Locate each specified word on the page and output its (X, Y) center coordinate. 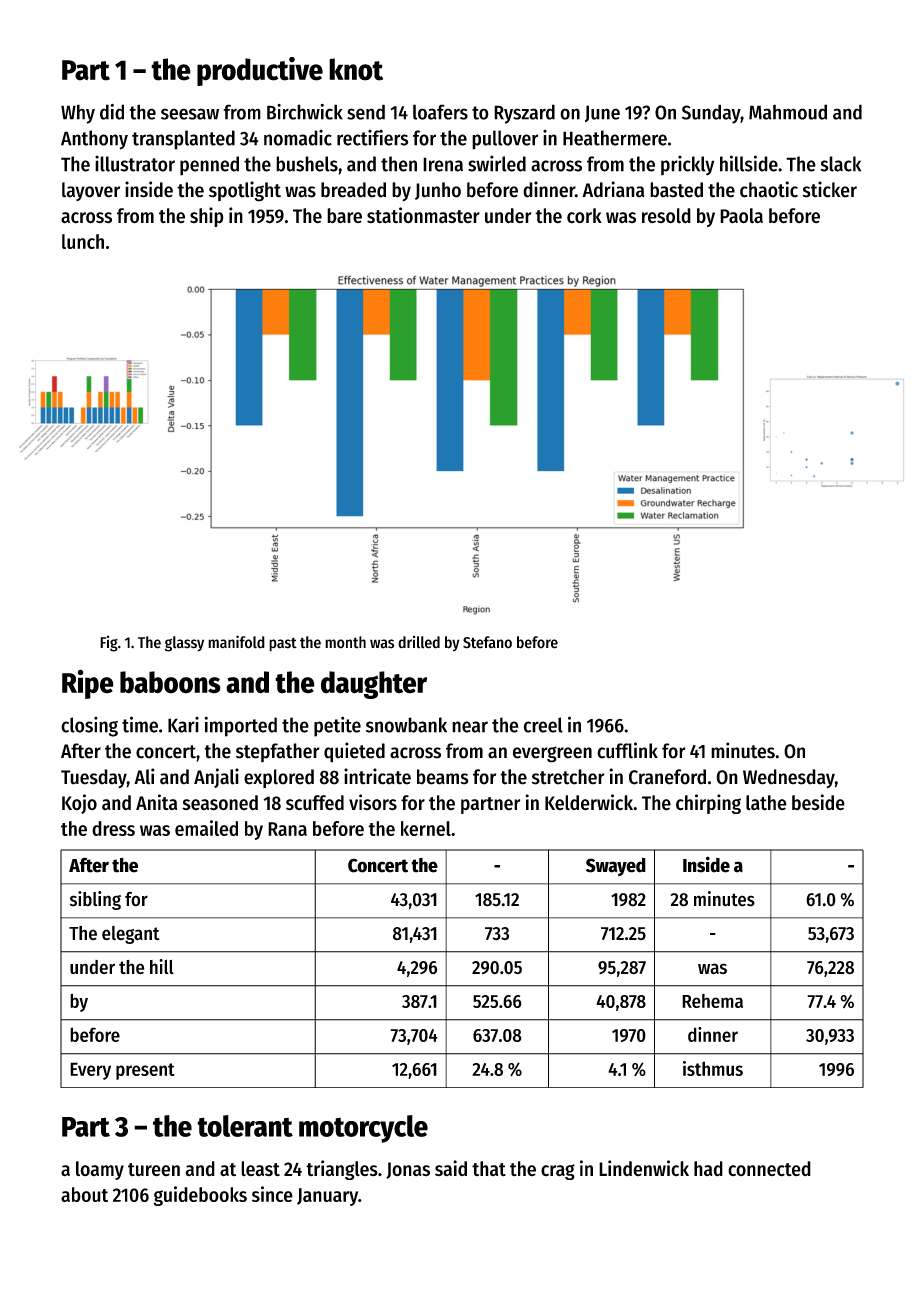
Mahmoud (788, 112)
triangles (342, 1170)
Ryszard (524, 114)
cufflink (627, 750)
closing (89, 727)
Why (78, 114)
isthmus (713, 1068)
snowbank (406, 725)
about (84, 1194)
